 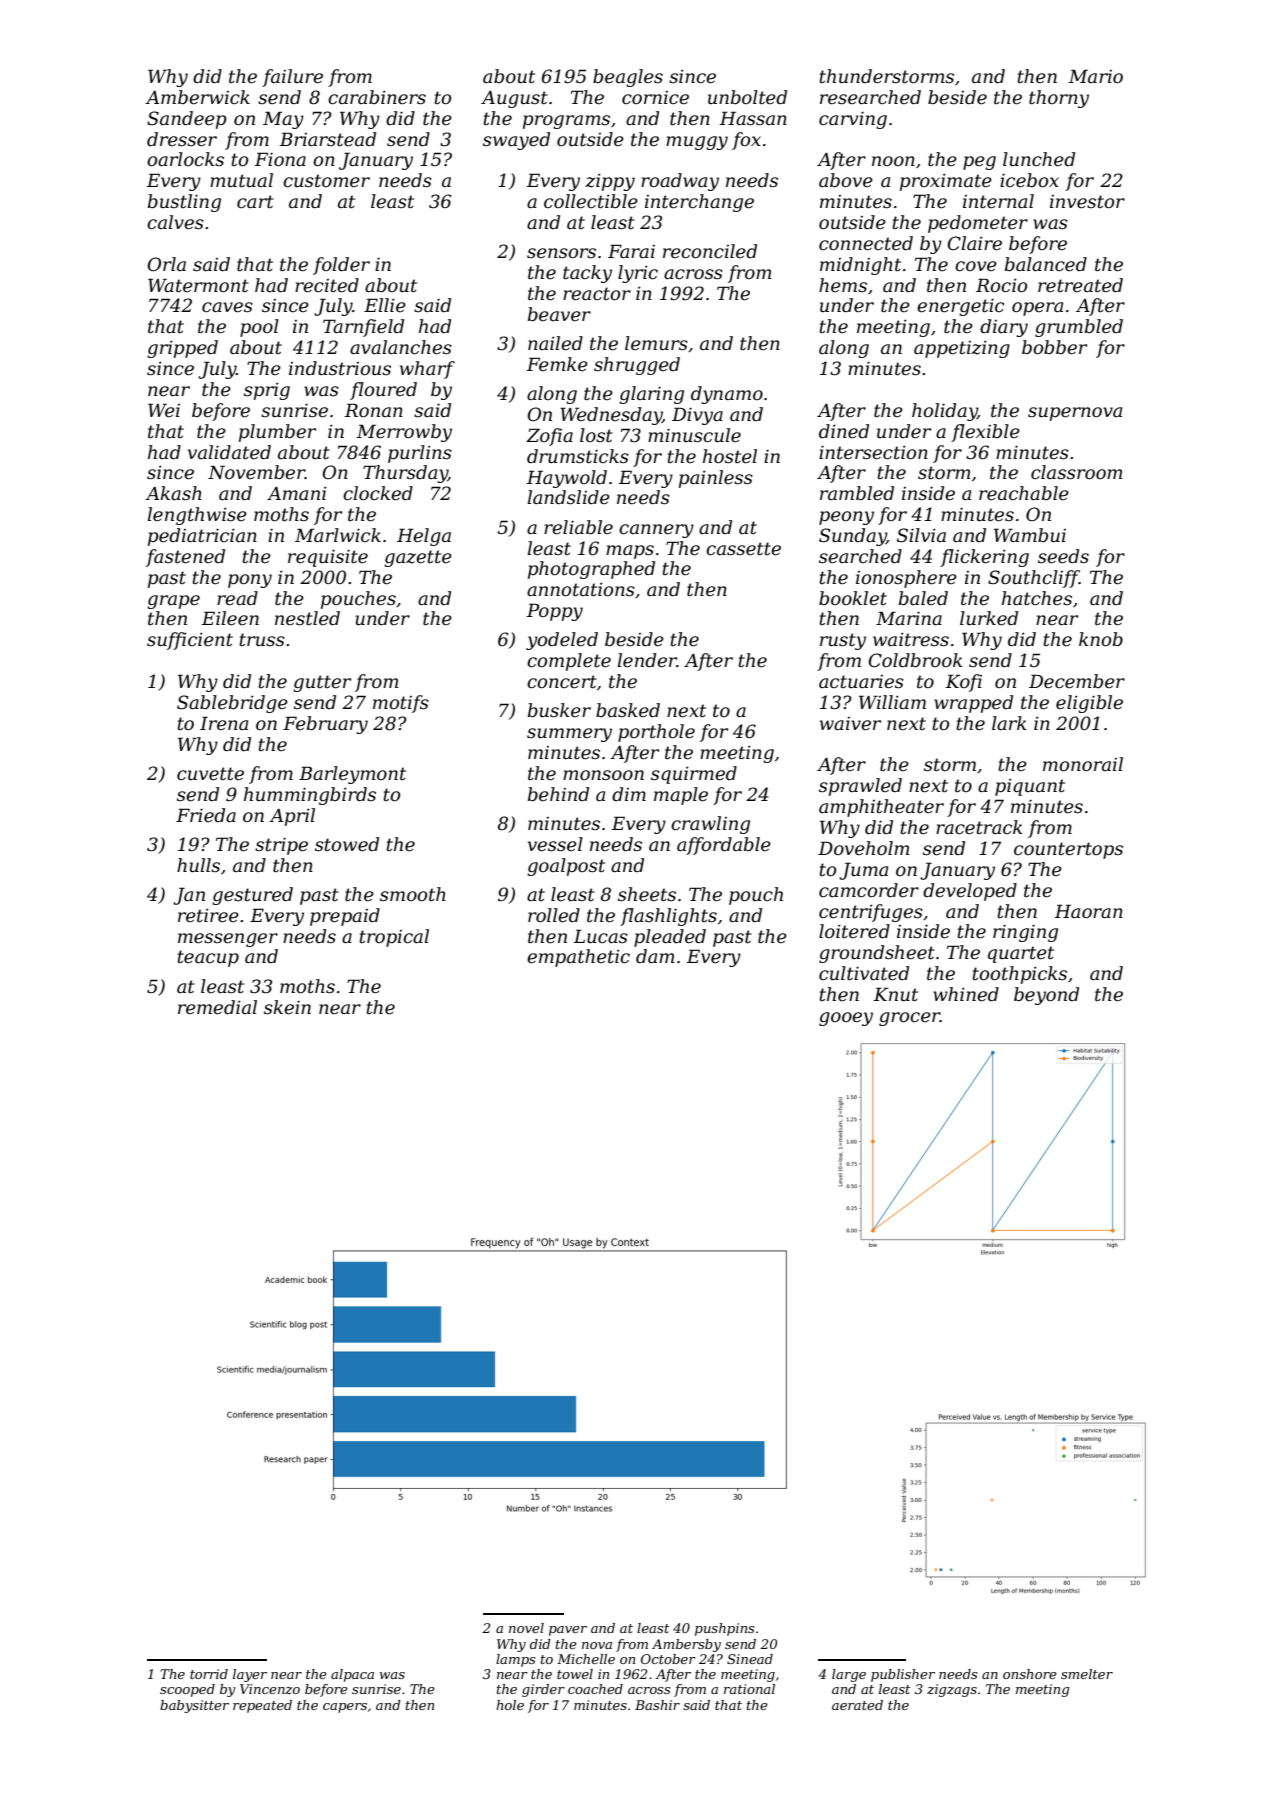 What do you see at coordinates (1083, 764) in the image?
I see `monorail` at bounding box center [1083, 764].
